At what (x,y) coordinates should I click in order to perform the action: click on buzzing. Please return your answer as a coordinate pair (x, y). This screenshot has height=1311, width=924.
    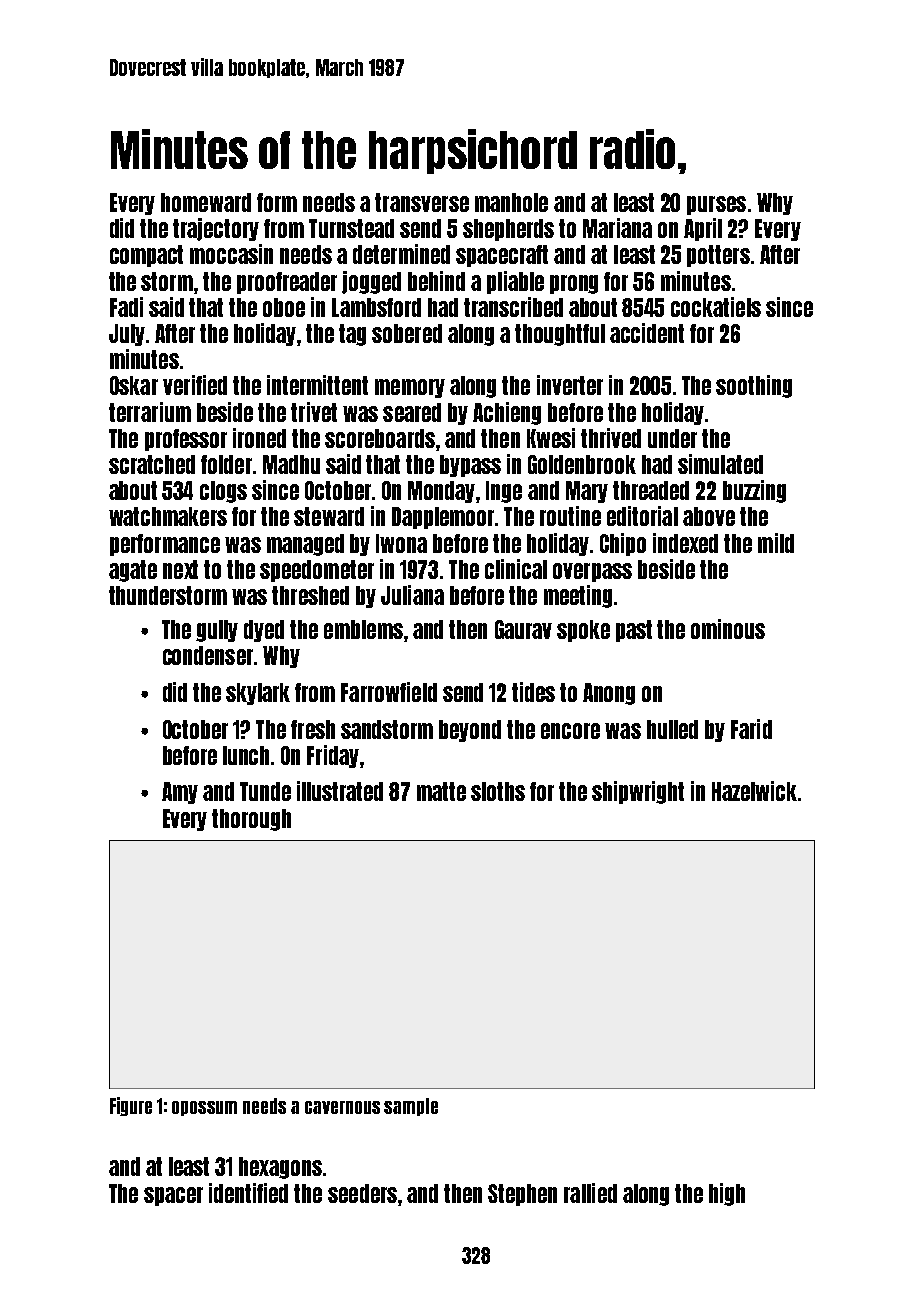
    Looking at the image, I should click on (754, 491).
